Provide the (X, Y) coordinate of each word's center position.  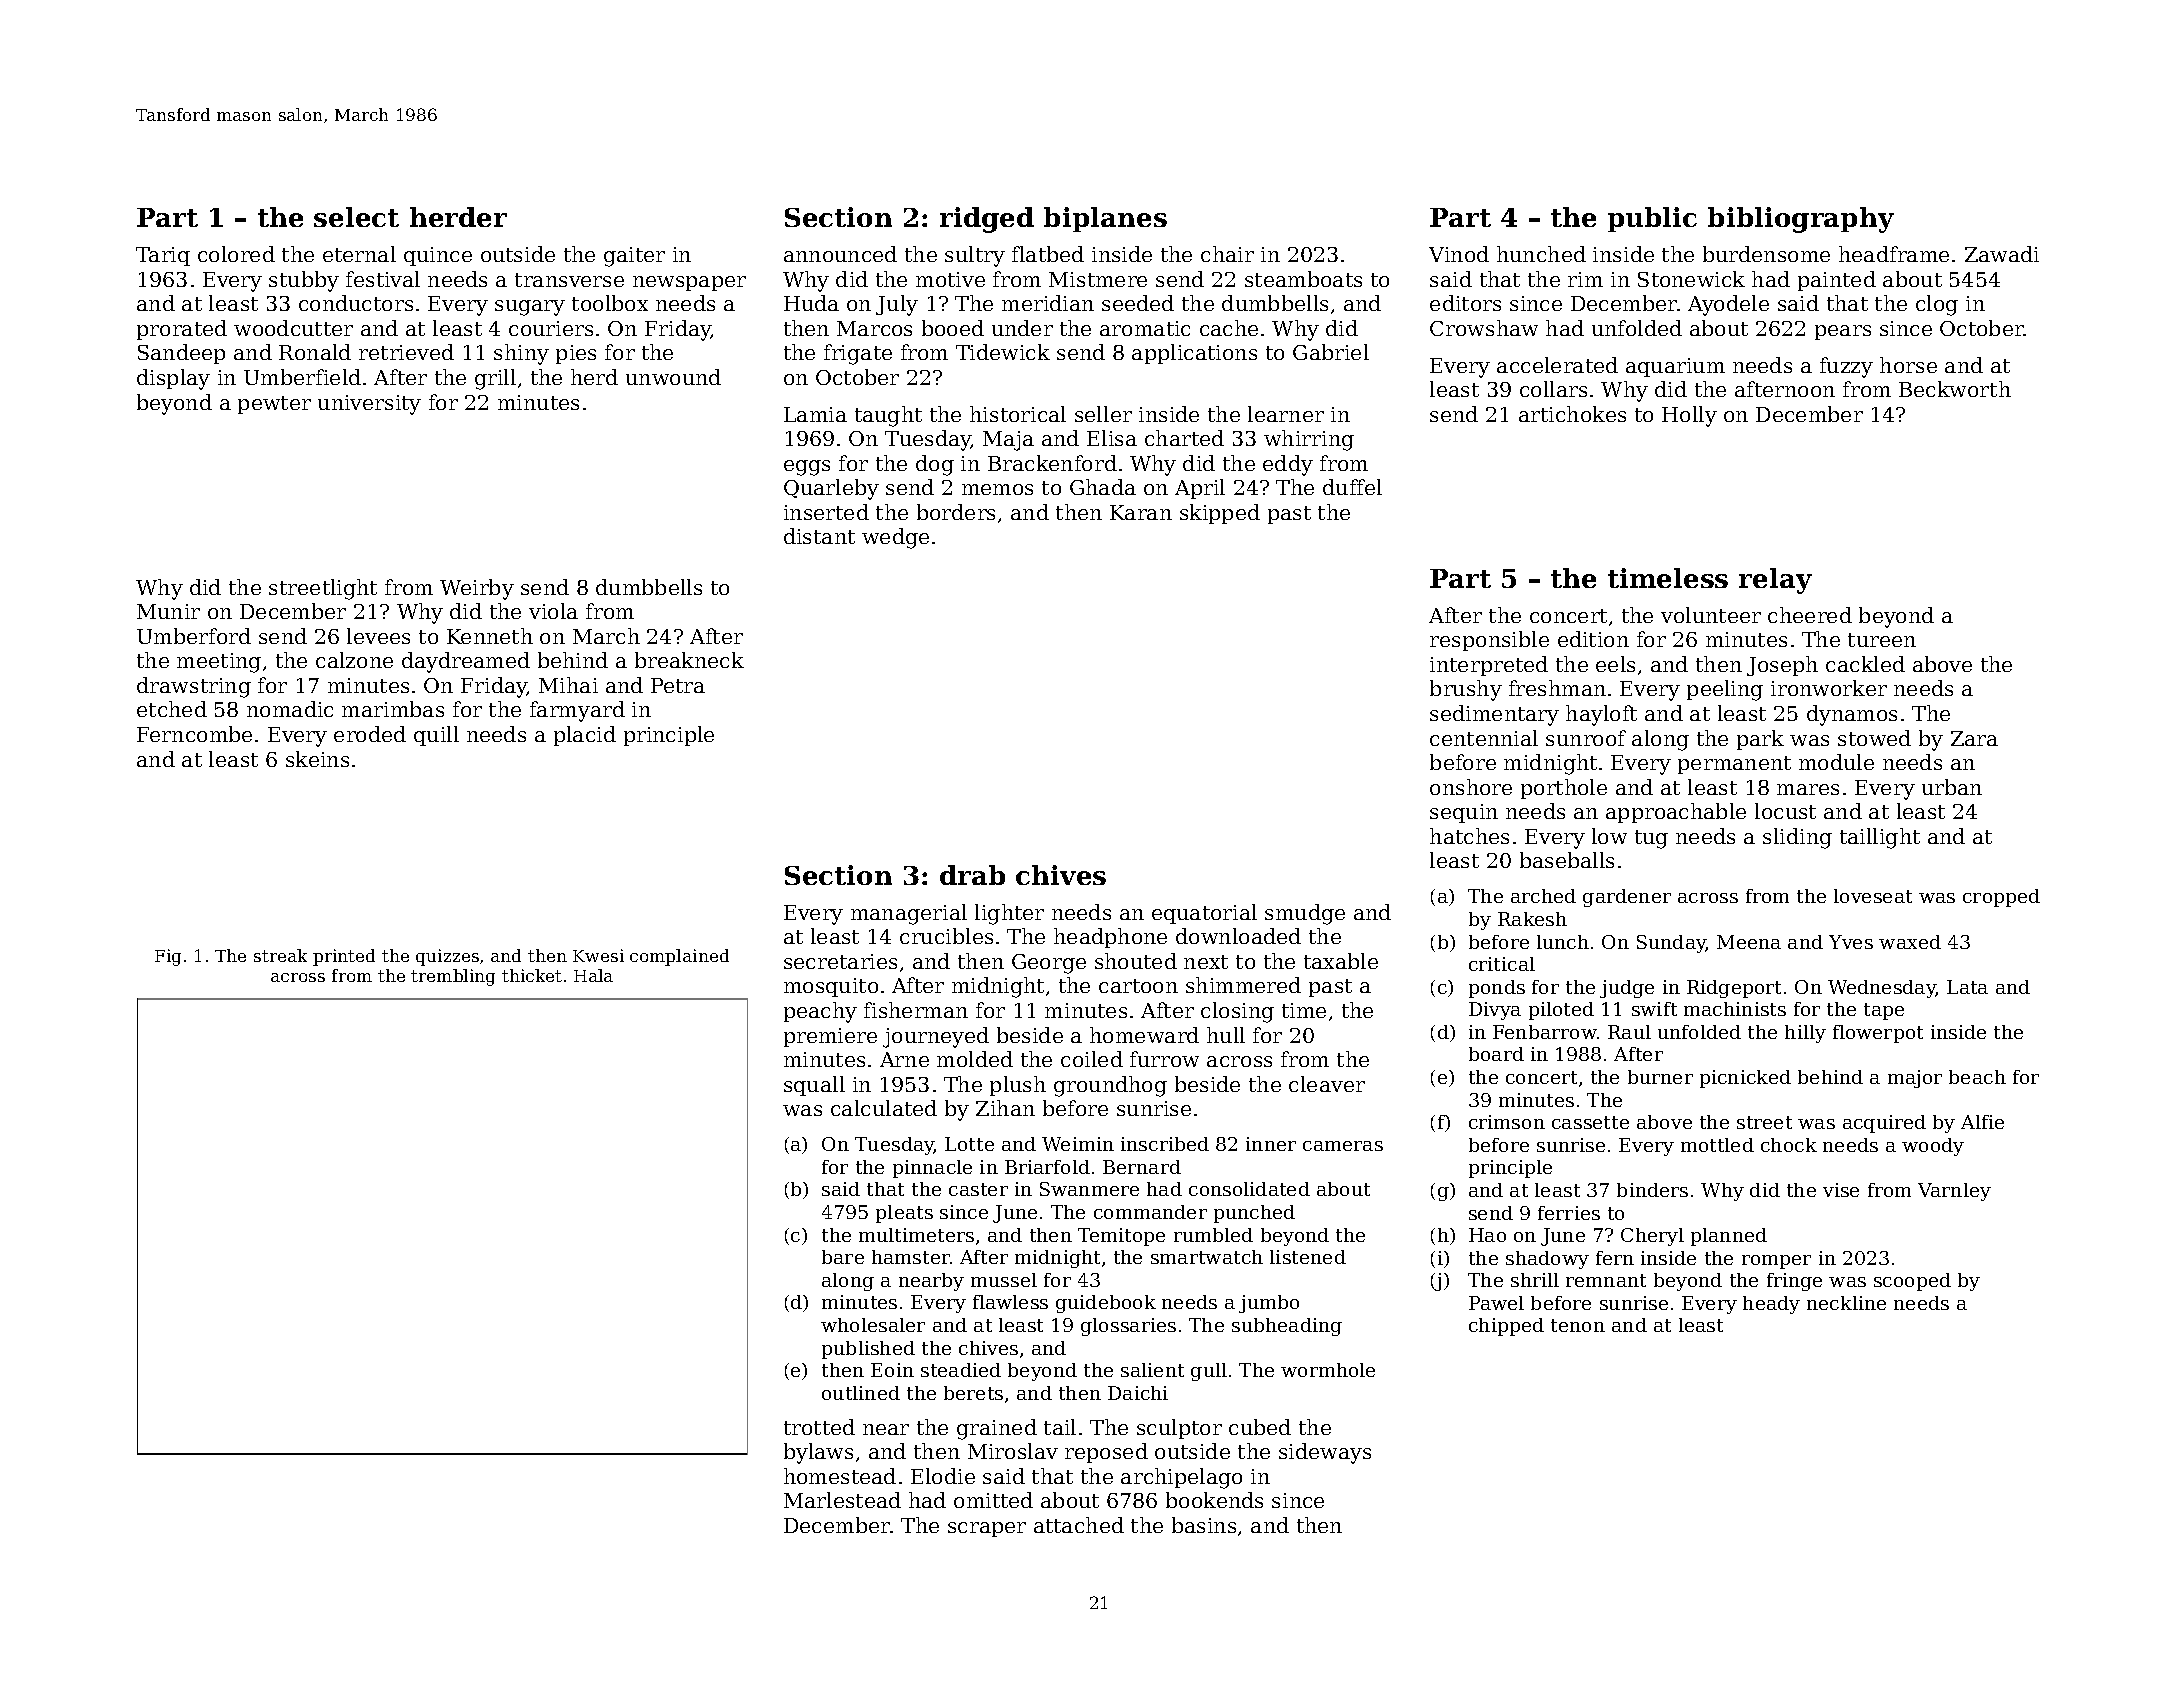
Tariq (163, 256)
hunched (1541, 254)
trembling (453, 977)
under (1022, 328)
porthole (1564, 789)
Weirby (477, 589)
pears (1843, 332)
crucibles (946, 936)
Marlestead (842, 1500)
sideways (1325, 1453)
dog (935, 465)
